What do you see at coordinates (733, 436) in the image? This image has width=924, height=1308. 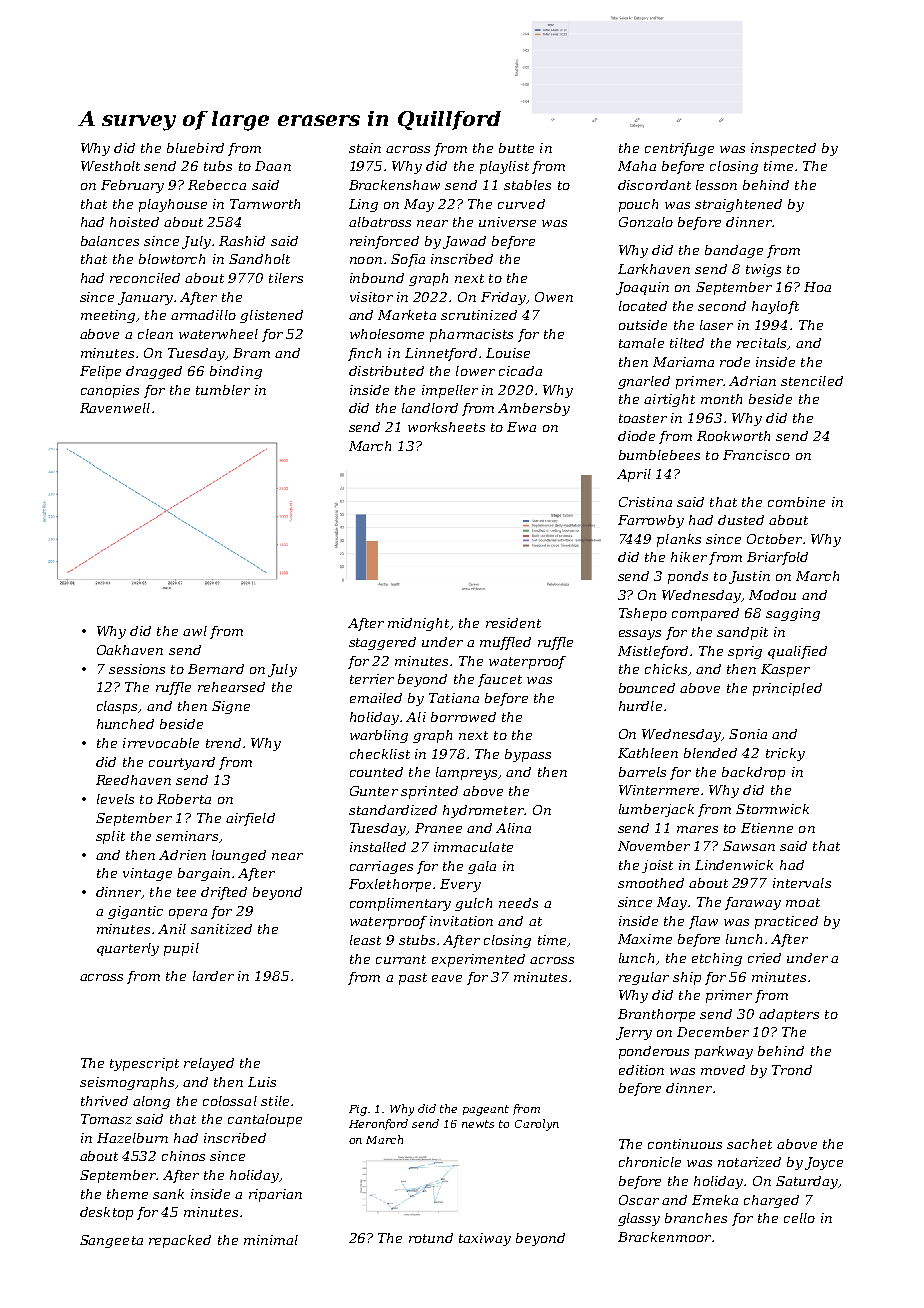 I see `Rookworth` at bounding box center [733, 436].
